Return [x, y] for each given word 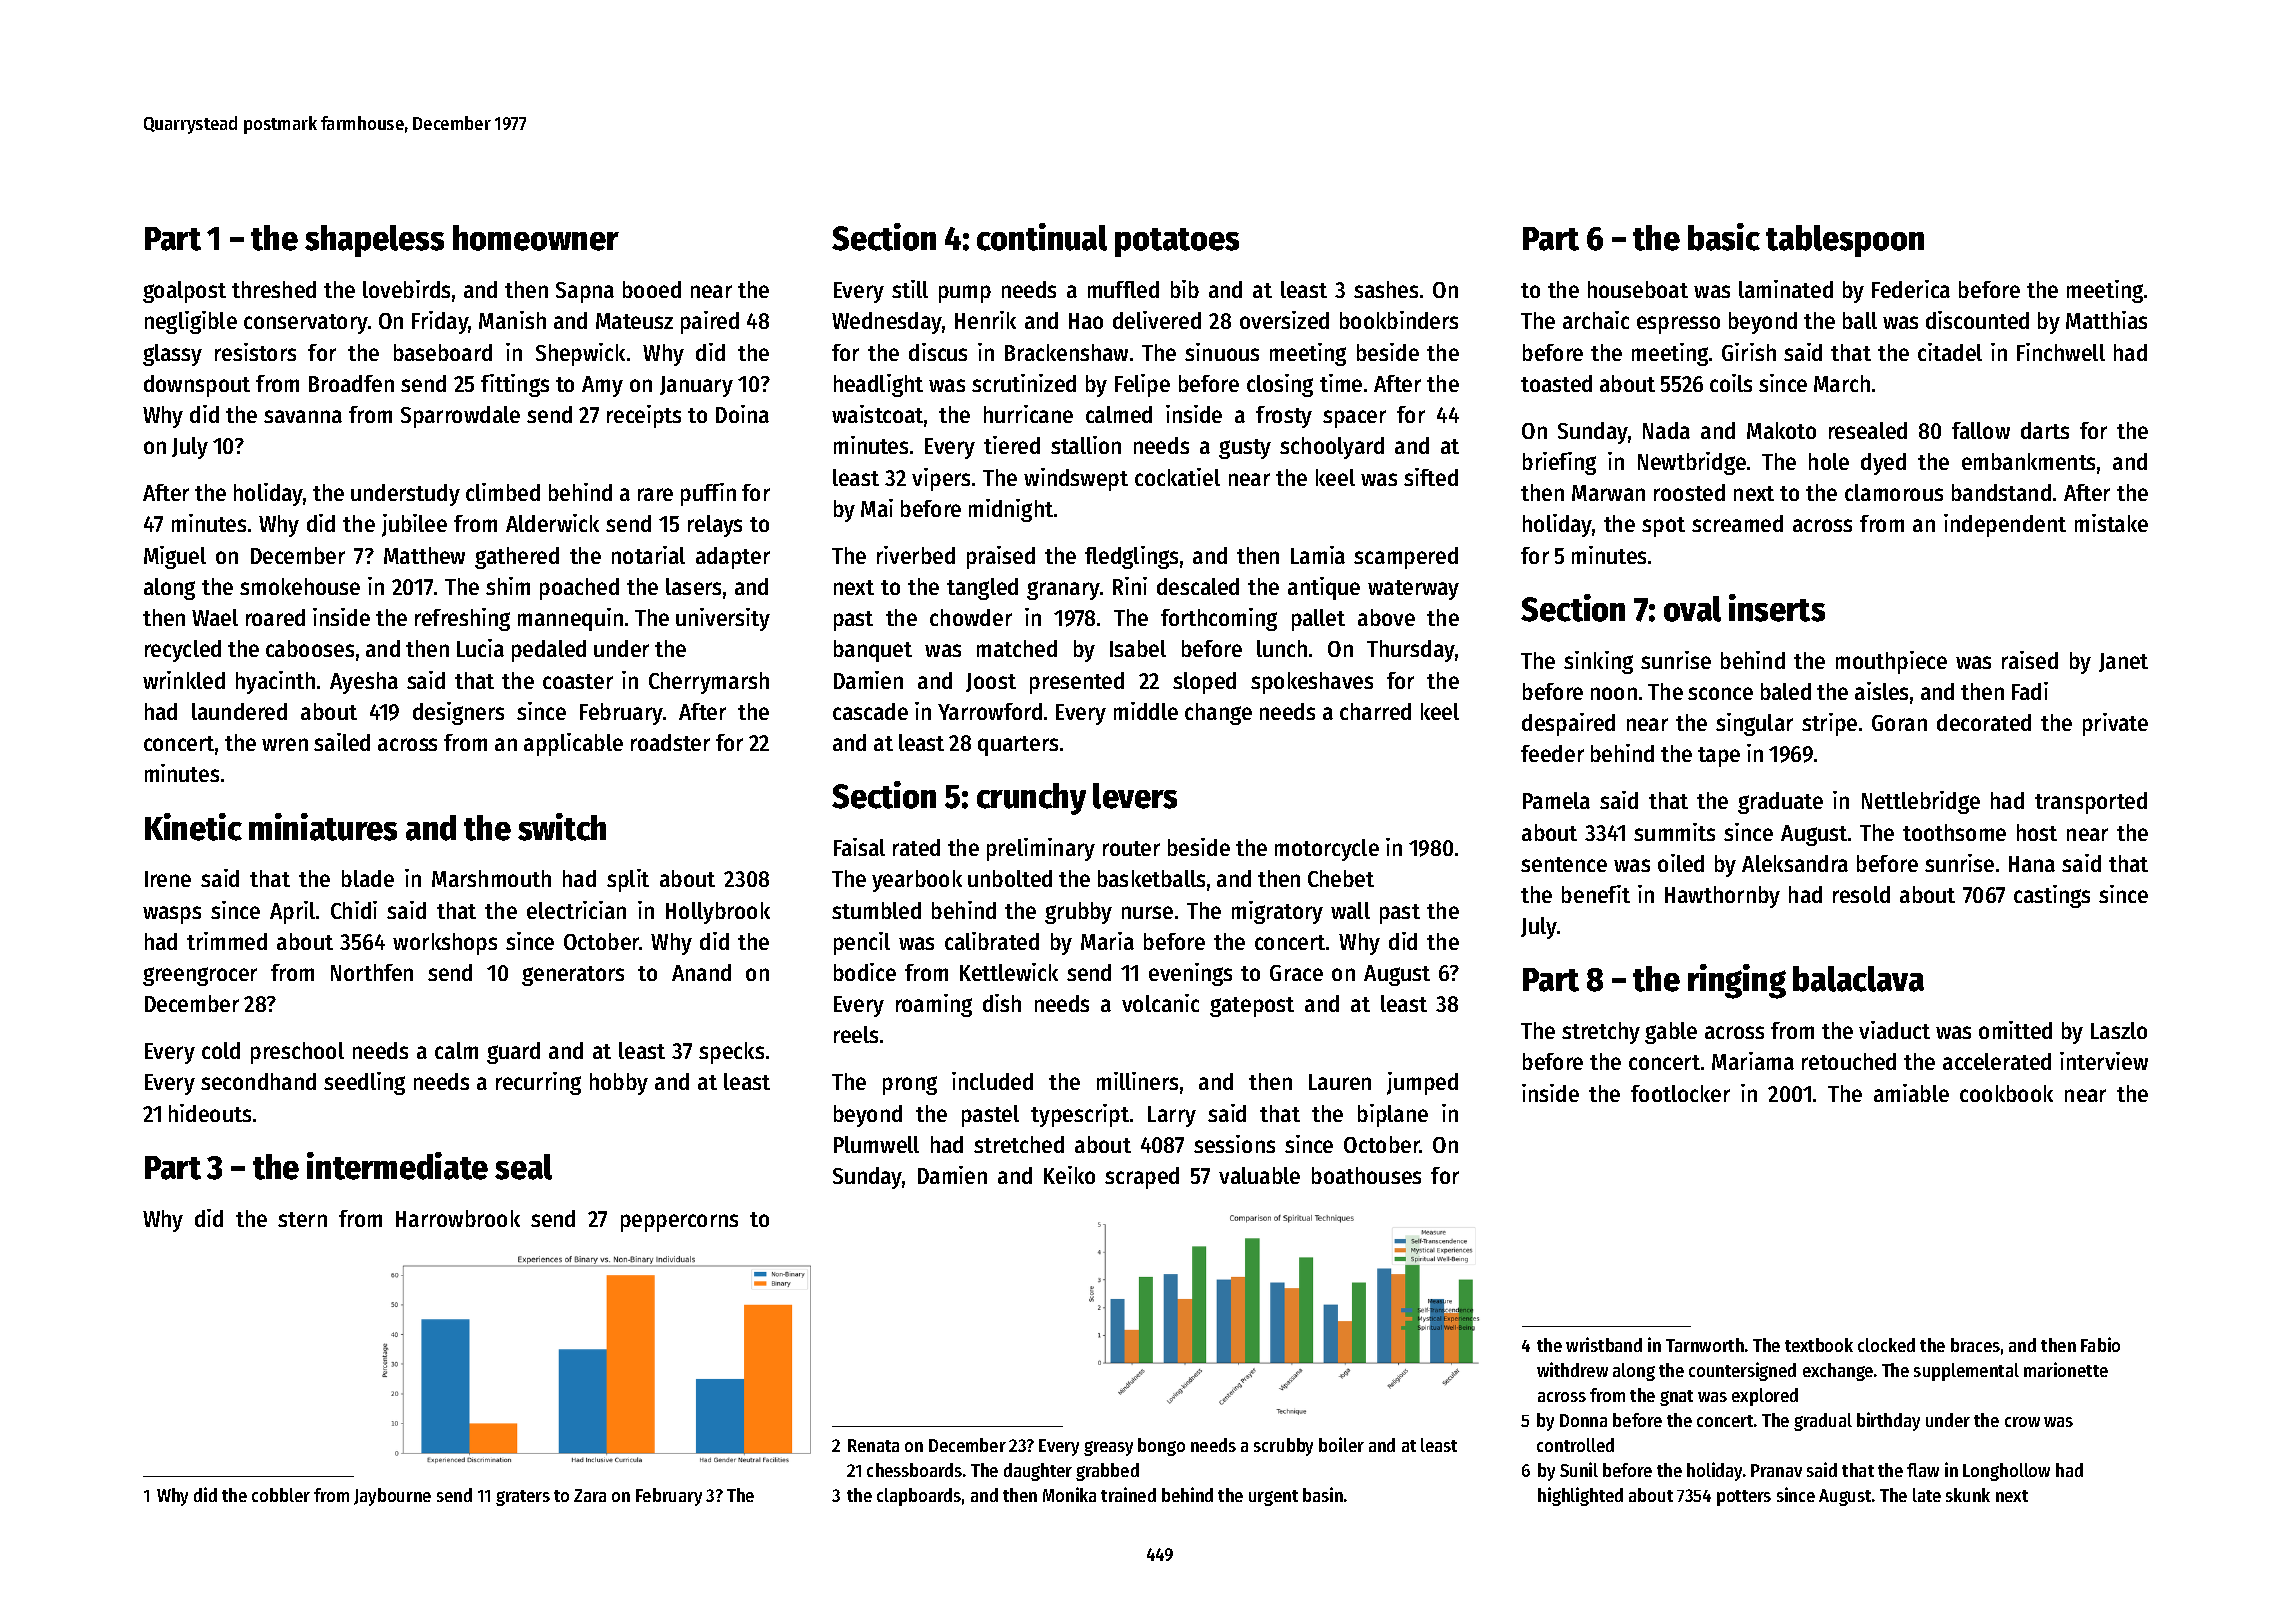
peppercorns [679, 1223]
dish [1002, 1003]
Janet [2123, 662]
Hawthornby [1722, 897]
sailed [342, 742]
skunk [1968, 1495]
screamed [1737, 523]
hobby [619, 1084]
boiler [1341, 1444]
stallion [1086, 445]
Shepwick [580, 354]
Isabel [1138, 648]
